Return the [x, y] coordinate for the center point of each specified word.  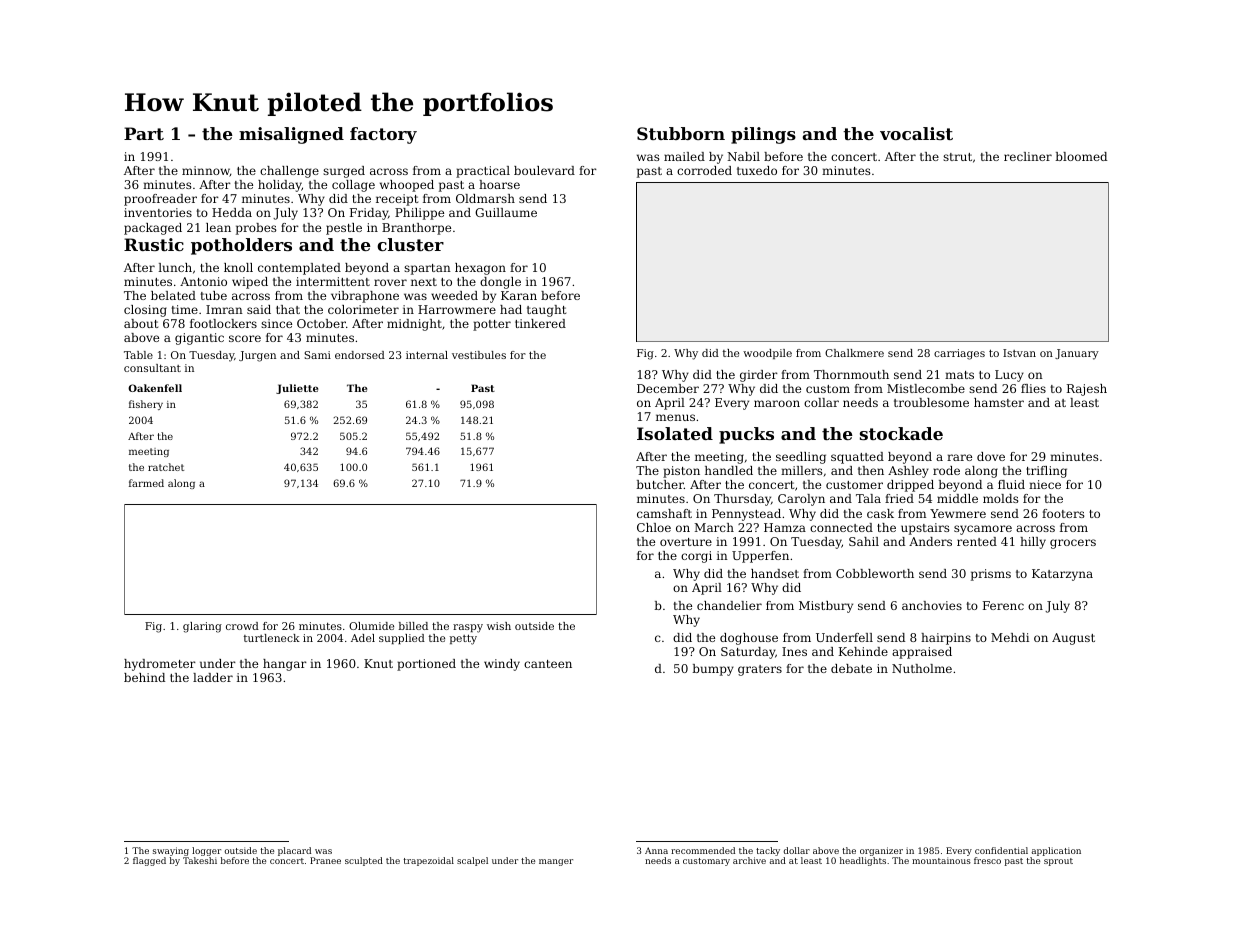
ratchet [166, 467]
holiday [280, 186]
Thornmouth [851, 374]
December [668, 388]
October [321, 323]
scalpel [472, 861]
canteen [548, 664]
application [1056, 851]
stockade [901, 433]
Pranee [325, 860]
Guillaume [506, 212]
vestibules [479, 355]
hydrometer [160, 665]
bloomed [1081, 156]
